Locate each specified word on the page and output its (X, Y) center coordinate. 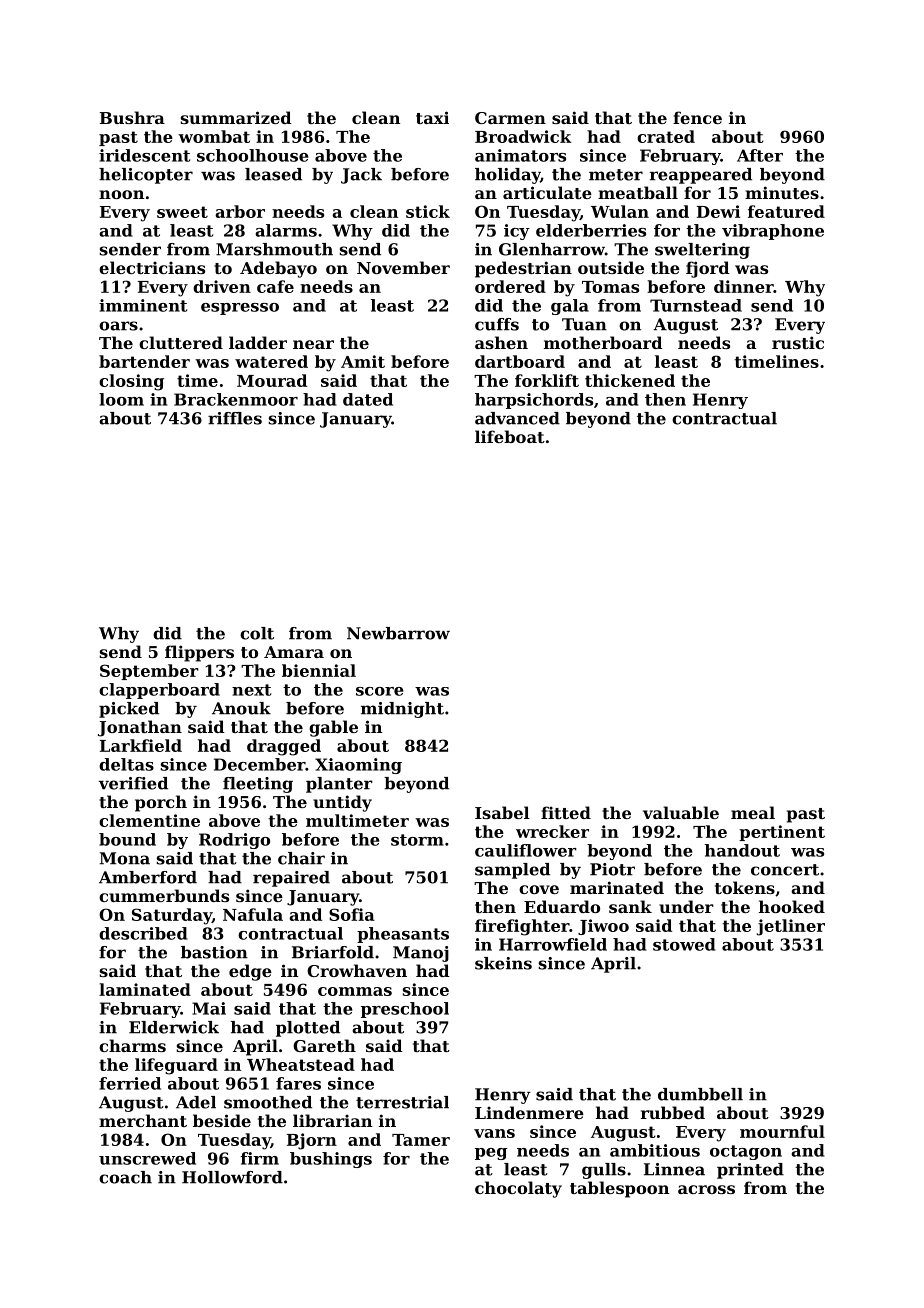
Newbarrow (398, 633)
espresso (240, 309)
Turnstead (696, 305)
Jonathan (140, 728)
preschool (405, 1010)
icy (517, 232)
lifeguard (176, 1066)
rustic (798, 342)
